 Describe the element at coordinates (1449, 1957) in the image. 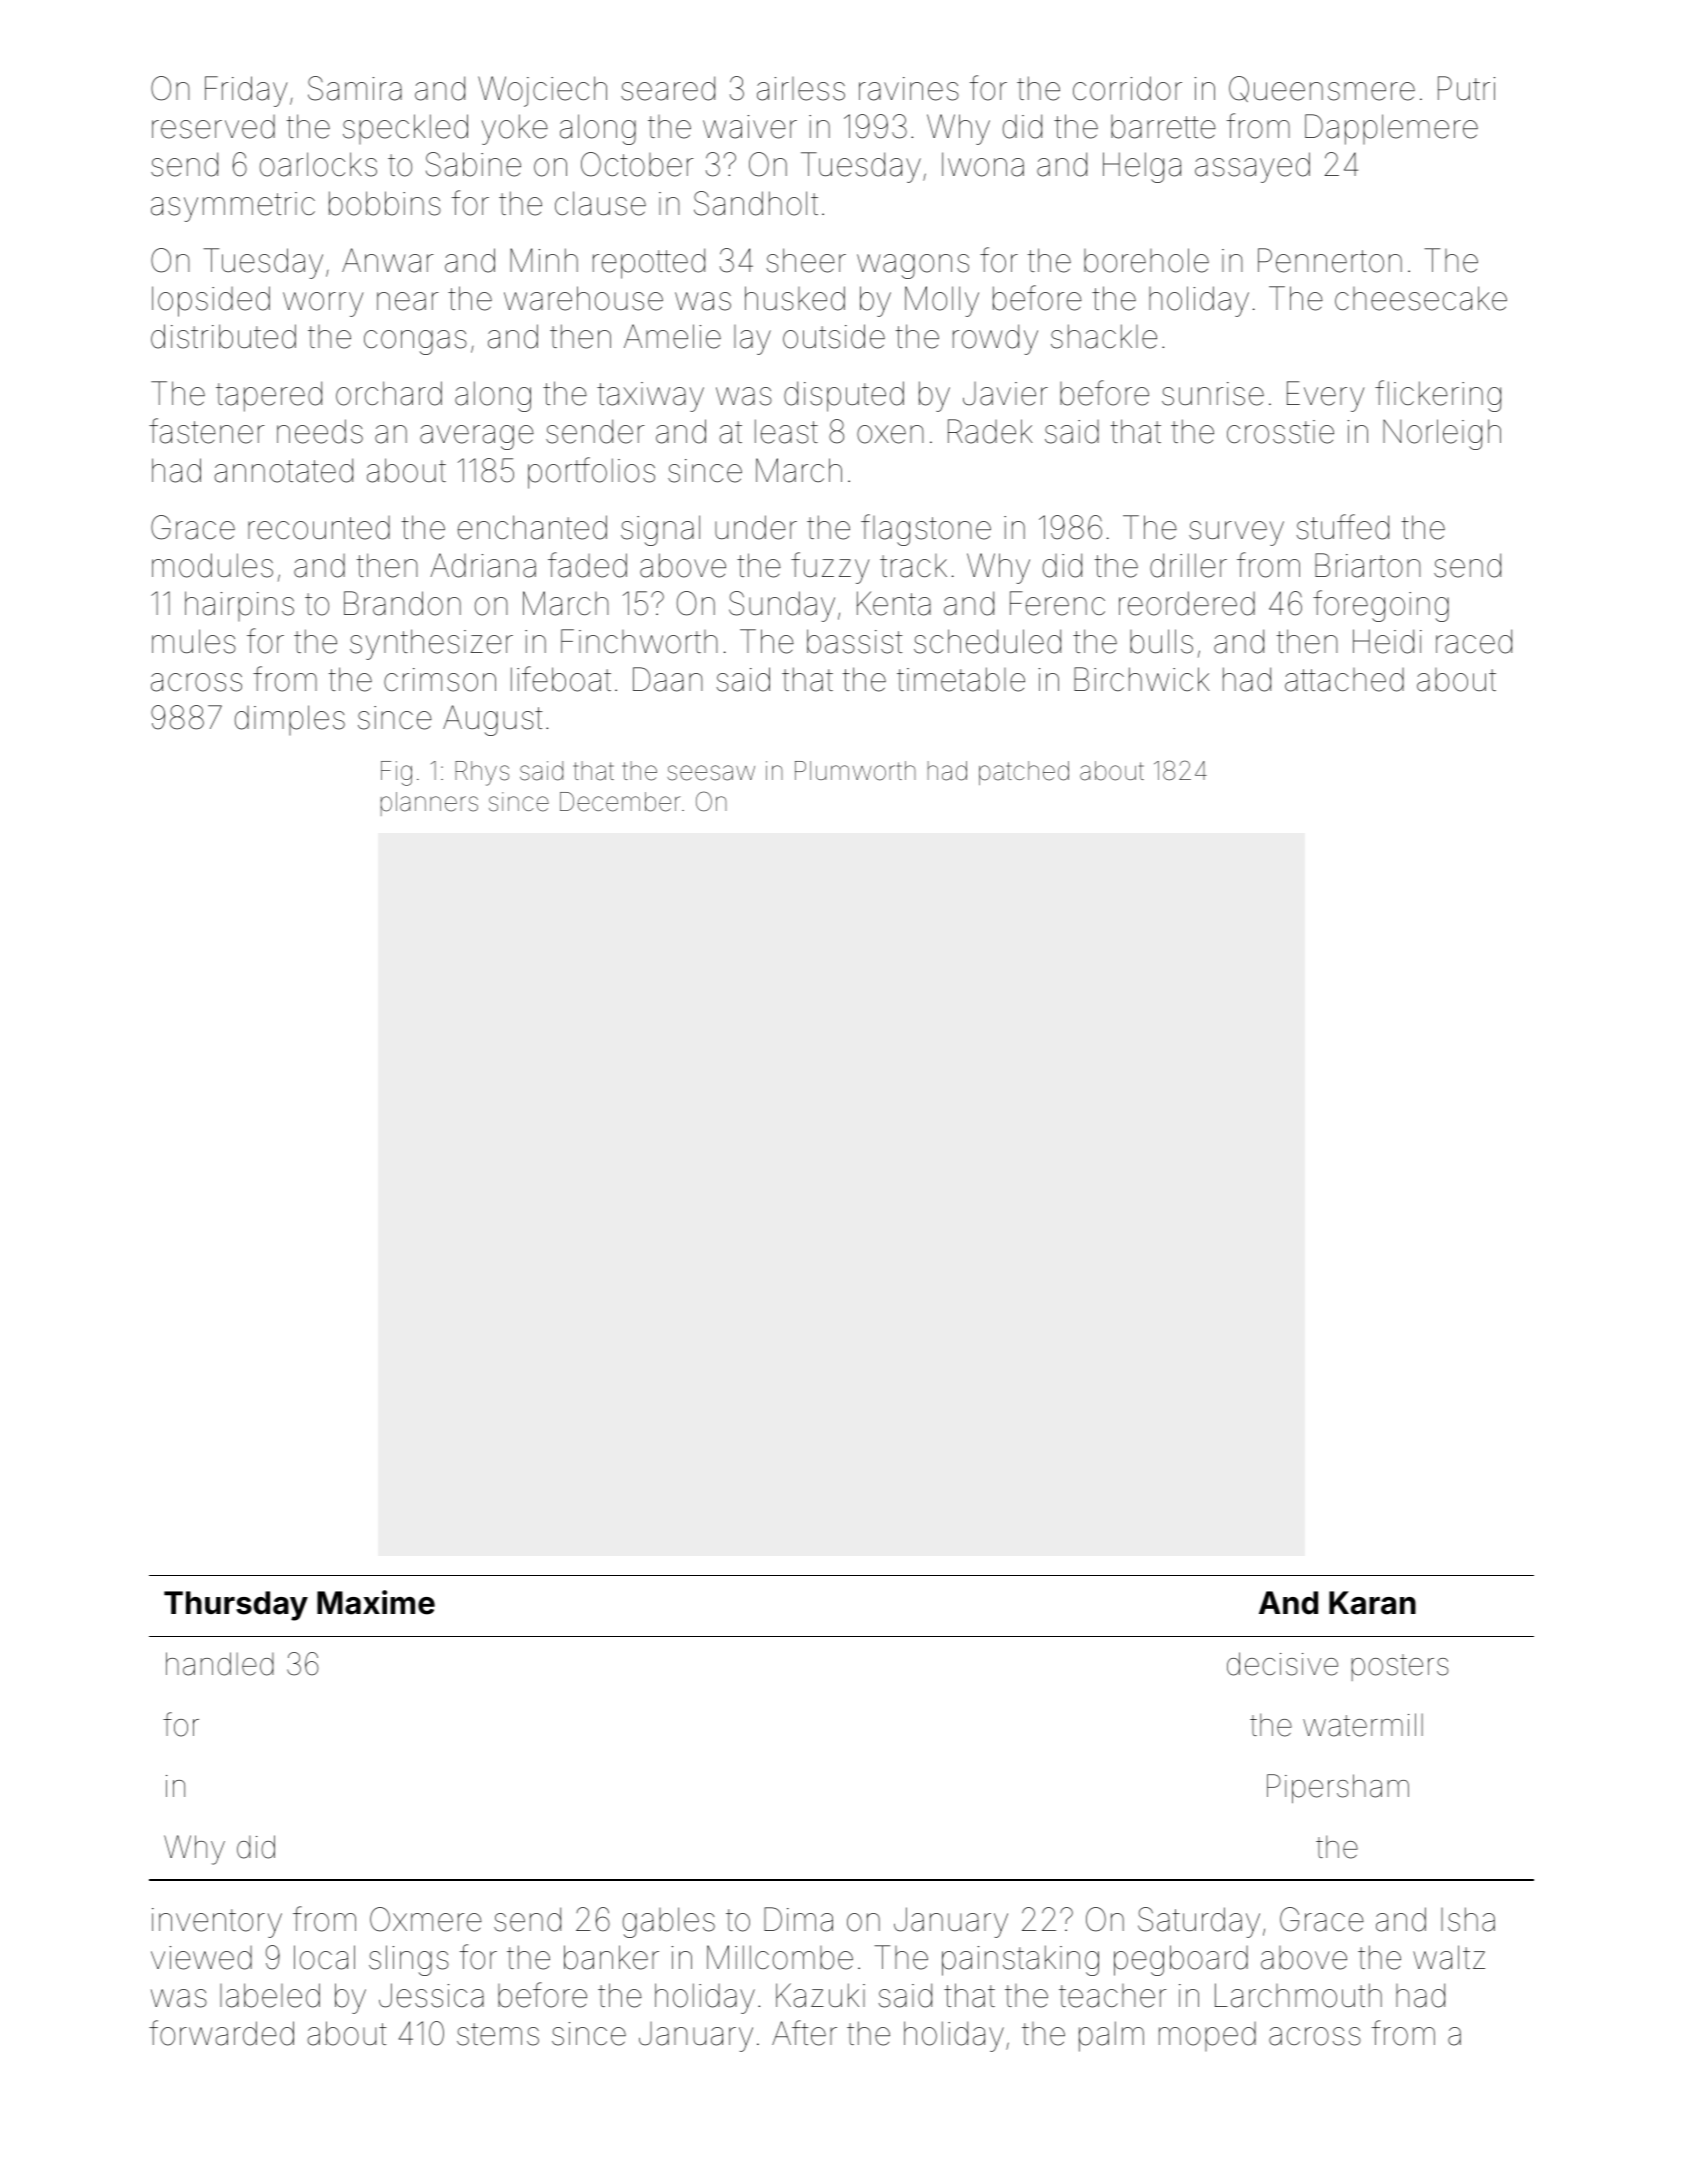

I see `waltz` at that location.
